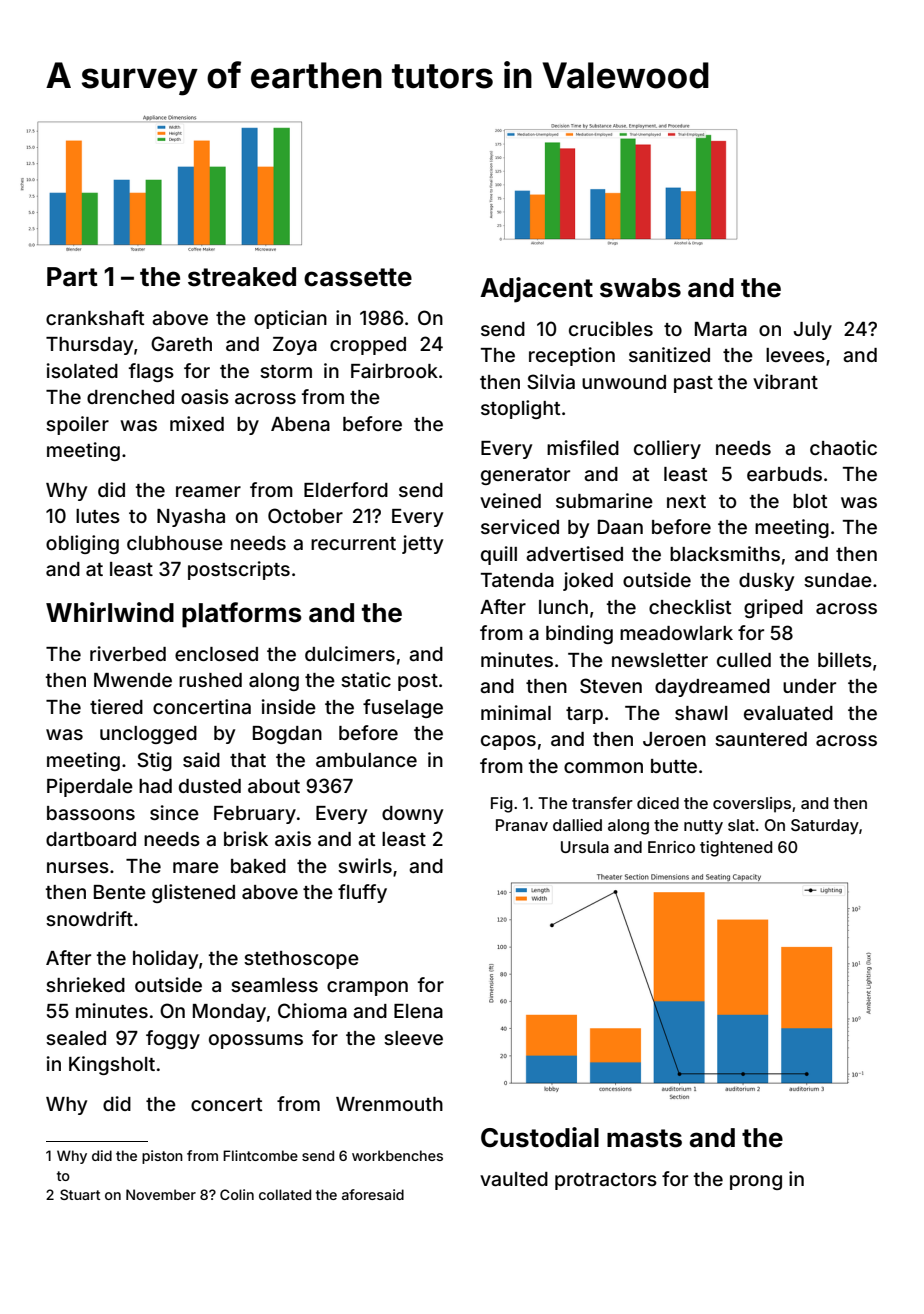 The height and width of the screenshot is (1314, 924). Describe the element at coordinates (77, 425) in the screenshot. I see `spoiler` at that location.
